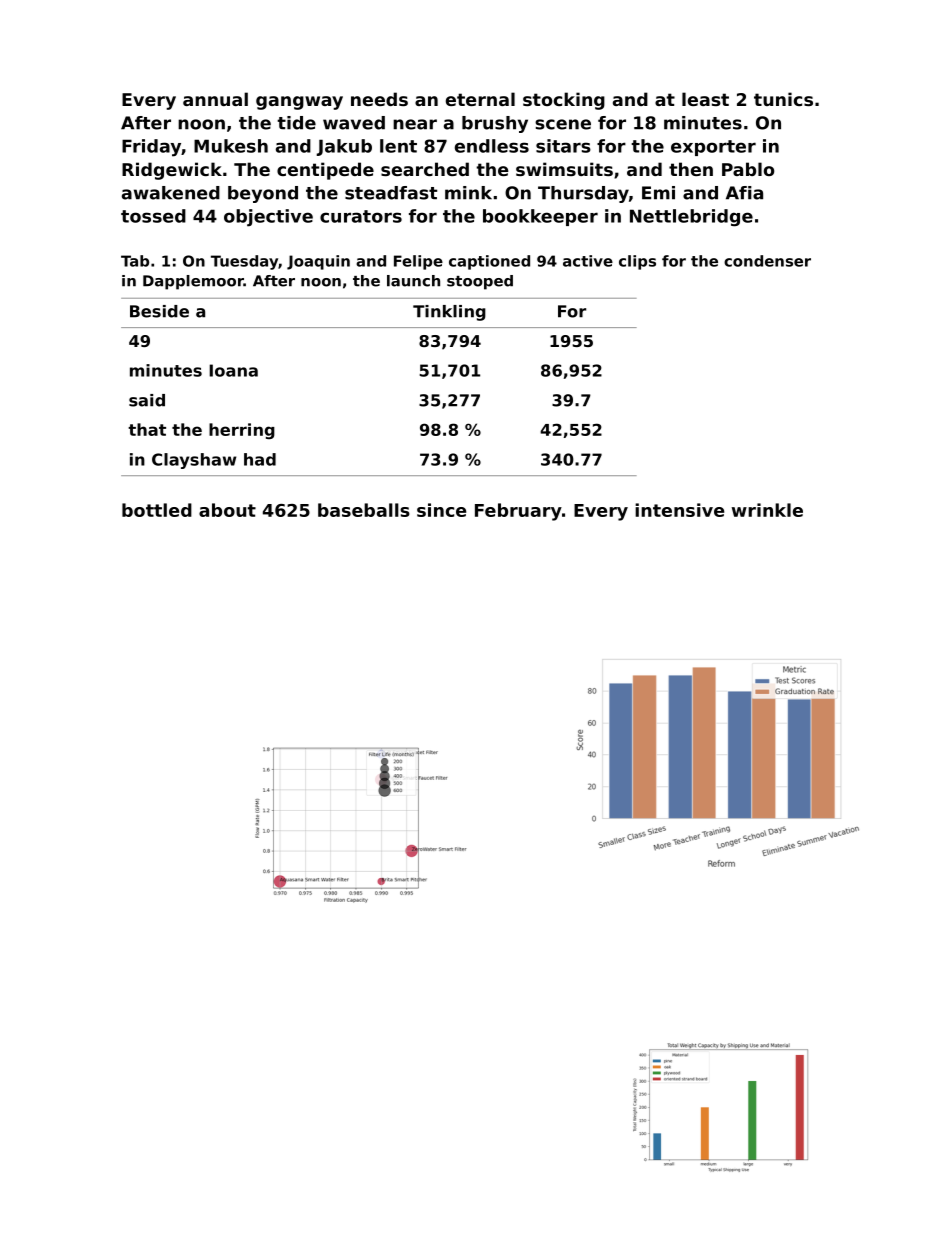 Image resolution: width=952 pixels, height=1233 pixels. Describe the element at coordinates (157, 510) in the page. I see `bottled` at that location.
